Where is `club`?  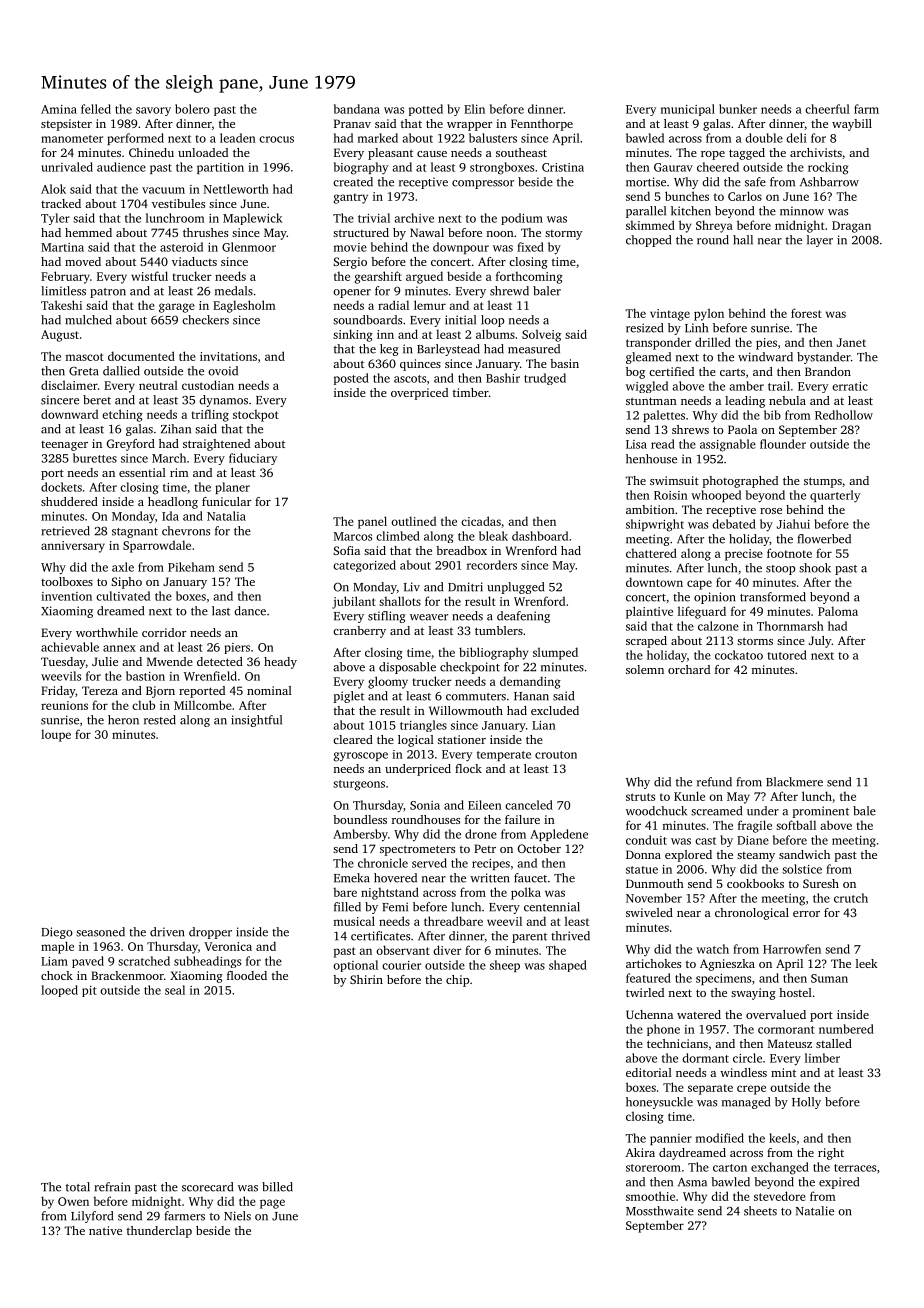 club is located at coordinates (143, 705).
